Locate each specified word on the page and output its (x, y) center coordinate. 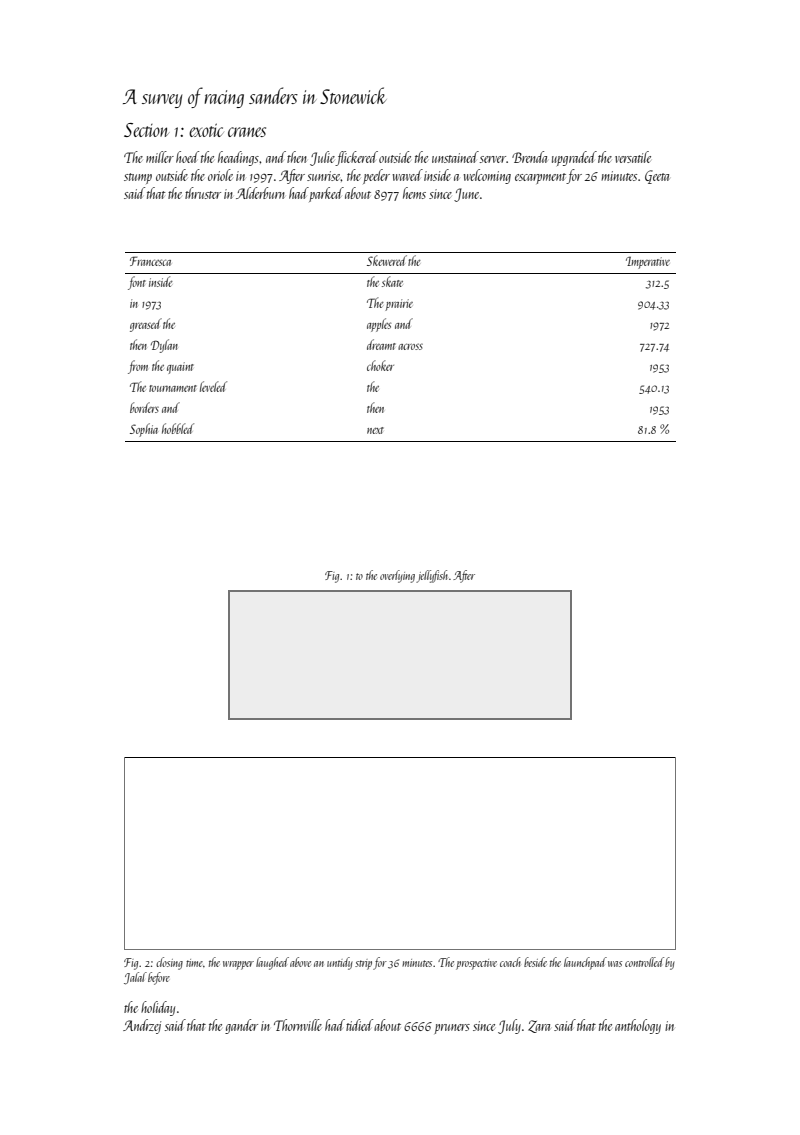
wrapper (238, 965)
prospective (476, 964)
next (375, 430)
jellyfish (432, 576)
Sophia (144, 430)
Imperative (648, 263)
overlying (397, 576)
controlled (644, 962)
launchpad (585, 963)
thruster (203, 193)
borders (144, 407)
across (410, 346)
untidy (340, 963)
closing (169, 963)
